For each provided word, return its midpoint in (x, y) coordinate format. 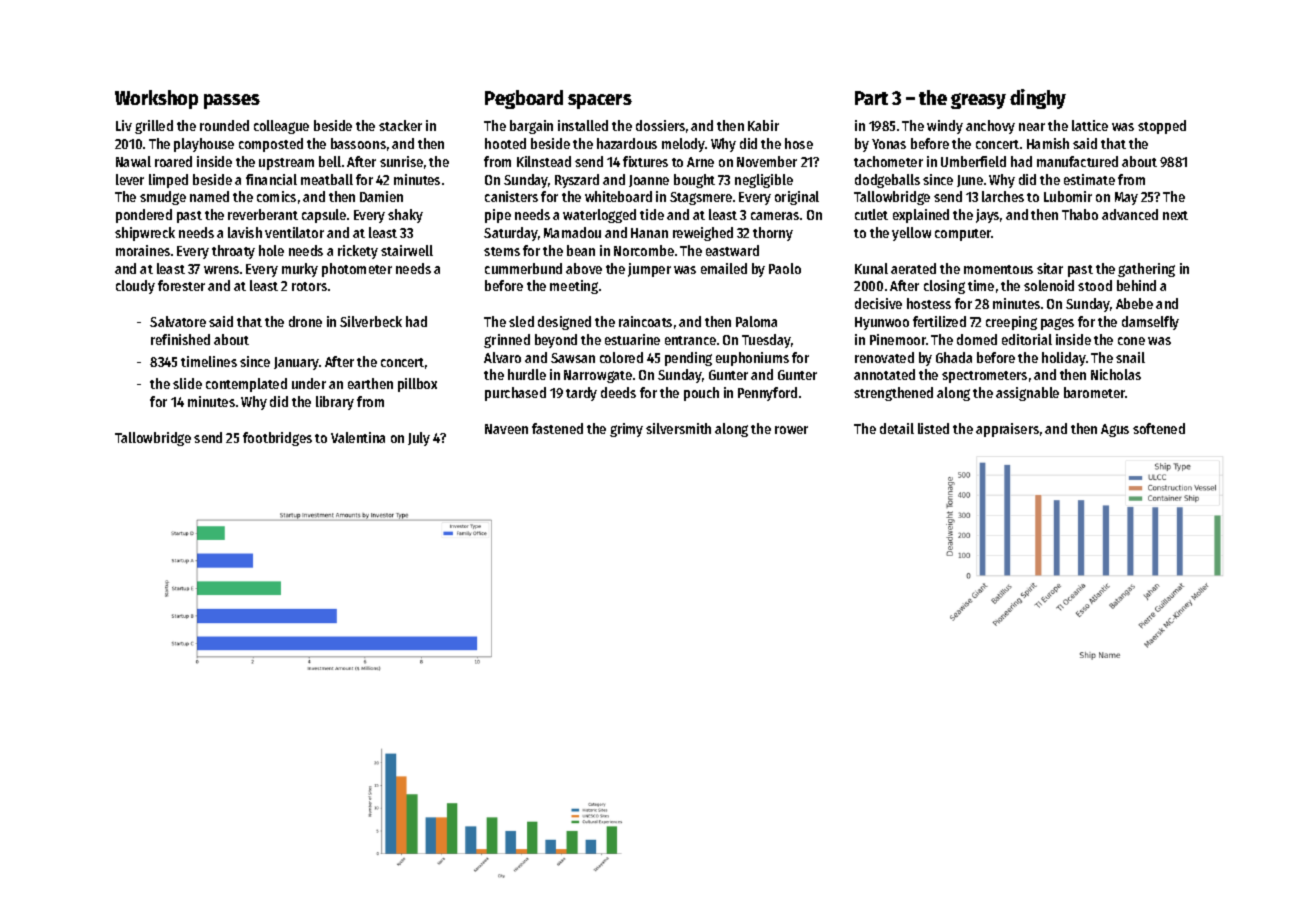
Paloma (756, 321)
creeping (1011, 323)
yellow (911, 234)
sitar (1050, 268)
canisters (511, 196)
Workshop (156, 99)
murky (300, 270)
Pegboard (524, 99)
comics (276, 196)
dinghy (1038, 99)
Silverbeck (371, 321)
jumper (649, 270)
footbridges (277, 439)
